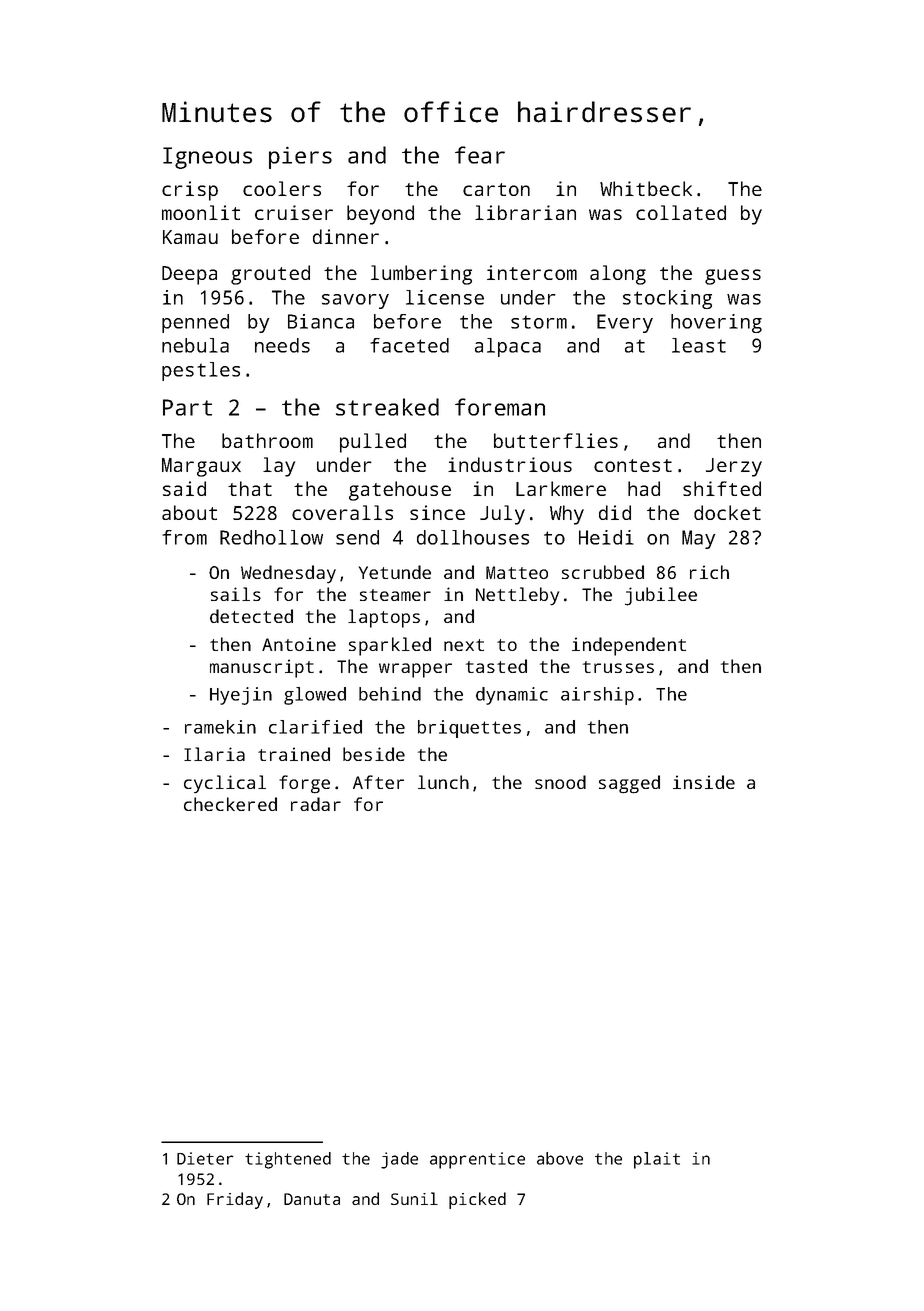  What do you see at coordinates (480, 155) in the document?
I see `fear` at bounding box center [480, 155].
